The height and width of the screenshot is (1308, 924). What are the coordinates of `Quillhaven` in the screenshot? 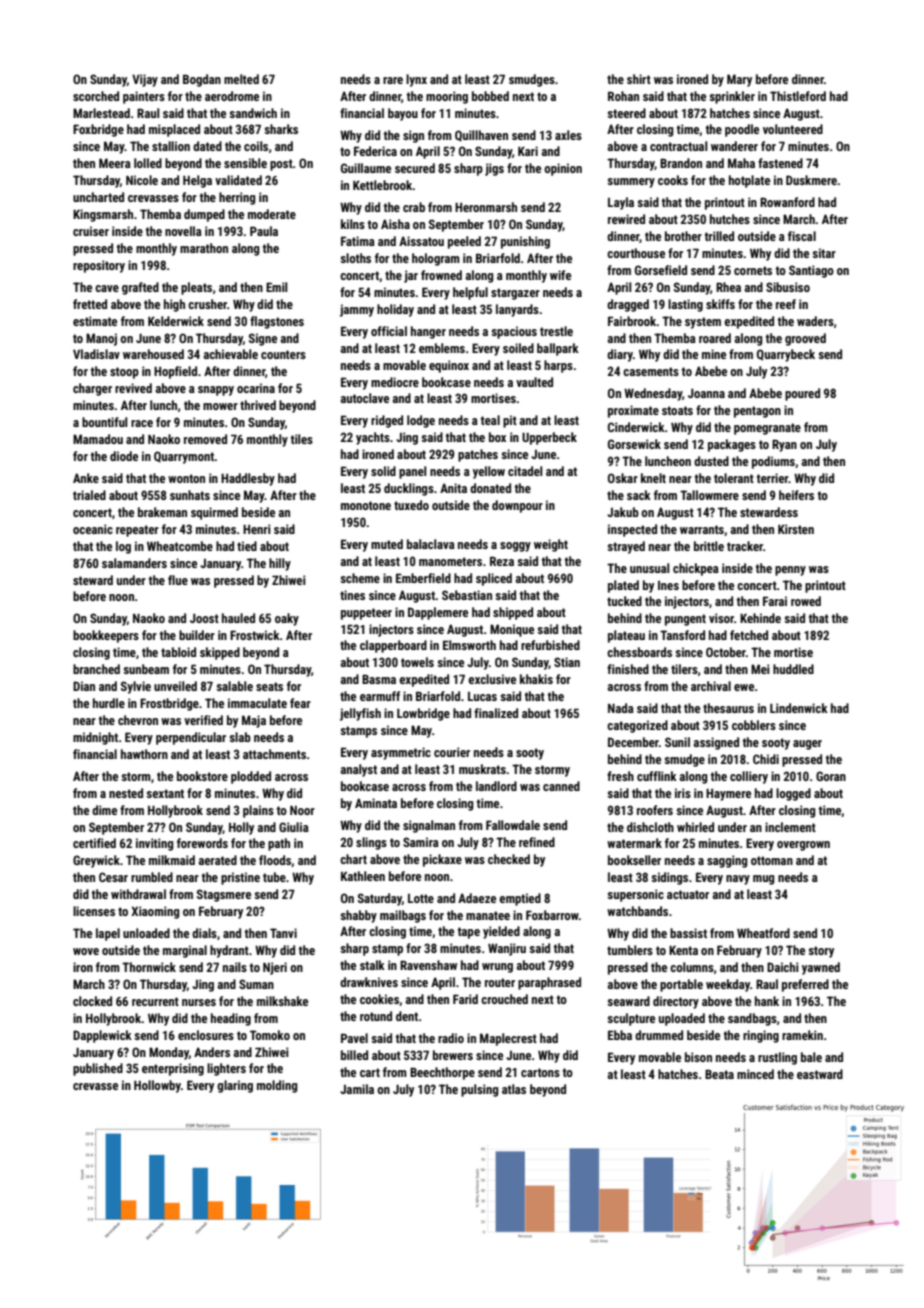 It's located at (481, 136).
